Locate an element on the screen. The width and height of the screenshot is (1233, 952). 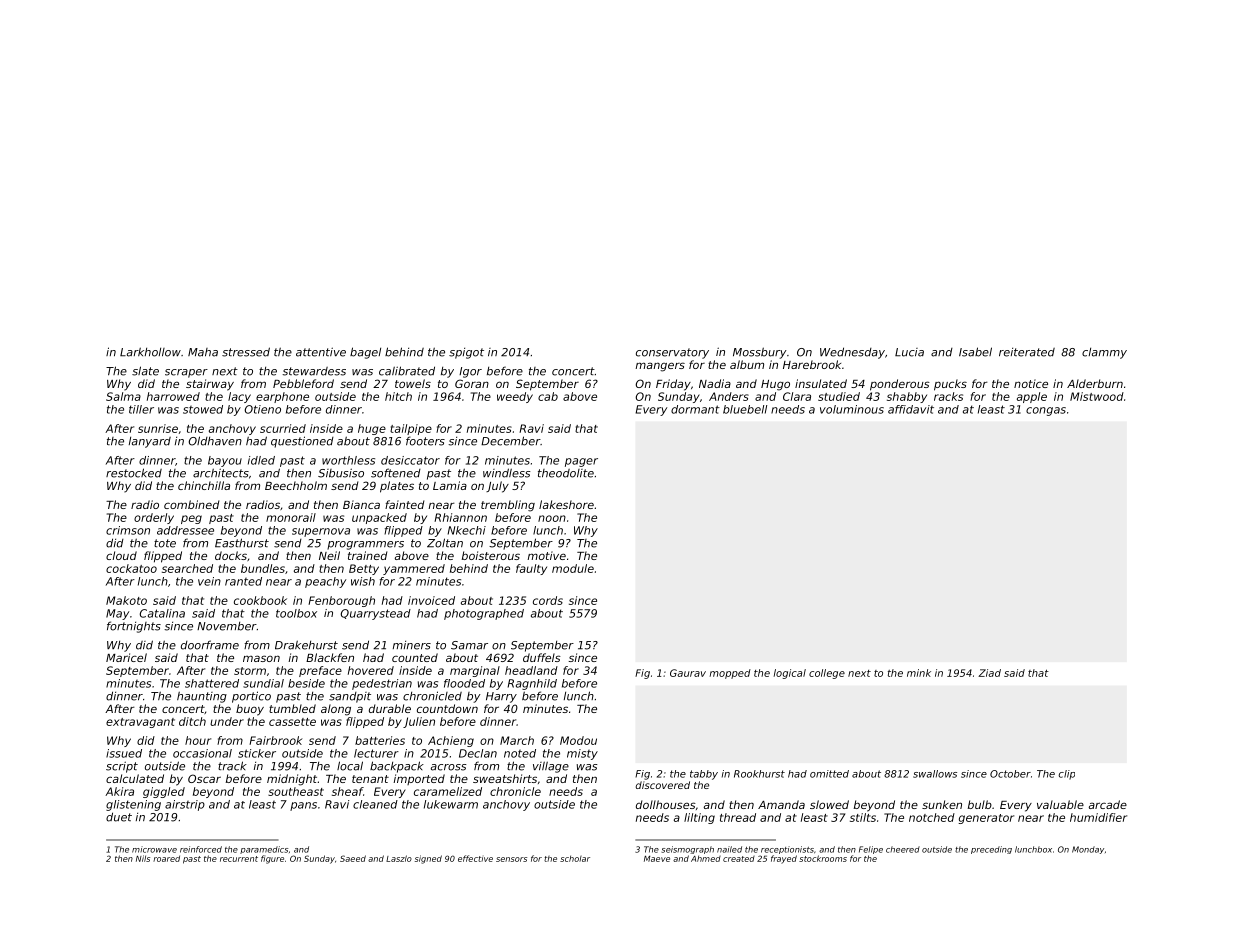
Samar is located at coordinates (469, 645).
